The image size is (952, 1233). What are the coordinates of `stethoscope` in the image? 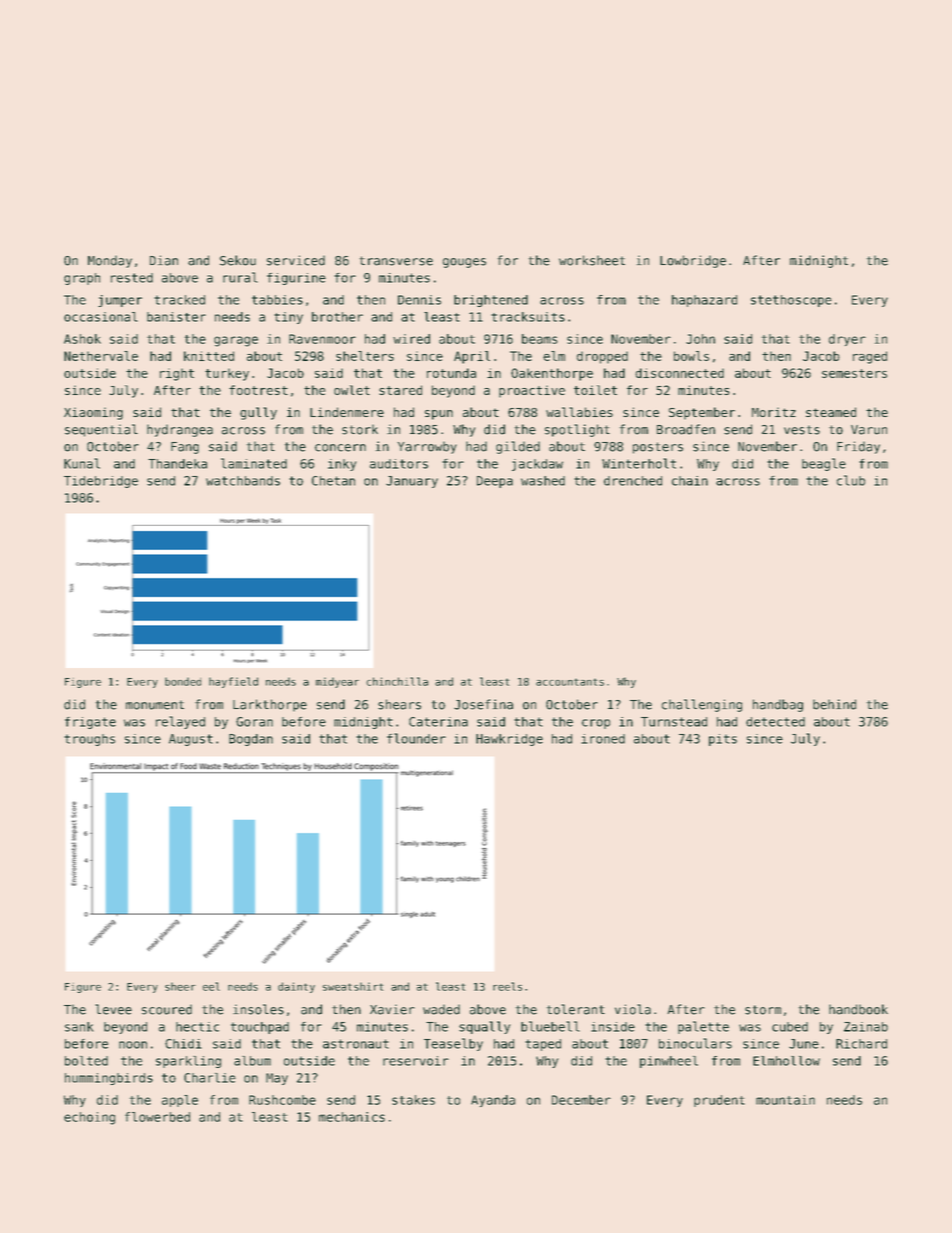 It's located at (791, 301).
